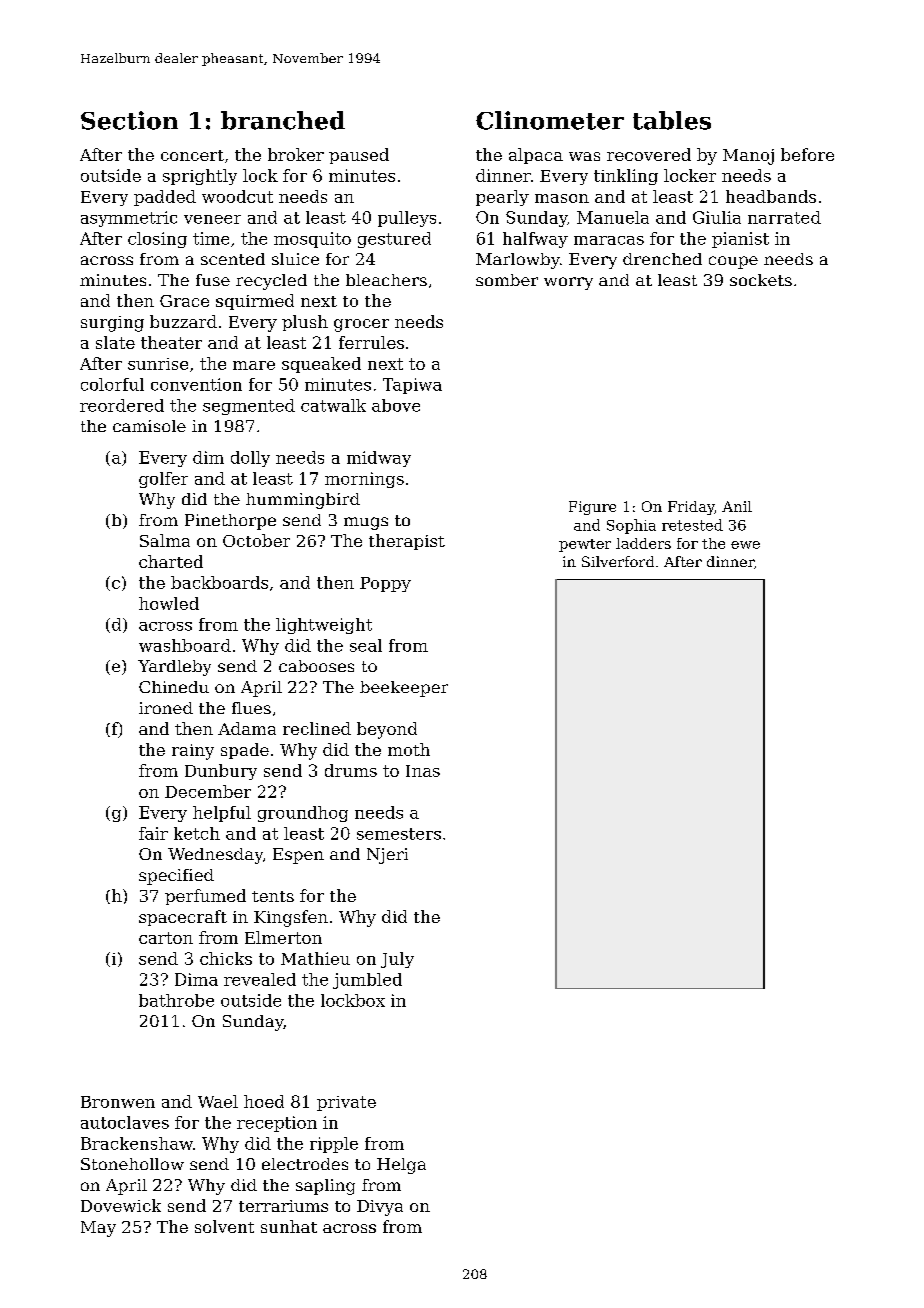 This document has height=1308, width=924. I want to click on Divya, so click(380, 1208).
